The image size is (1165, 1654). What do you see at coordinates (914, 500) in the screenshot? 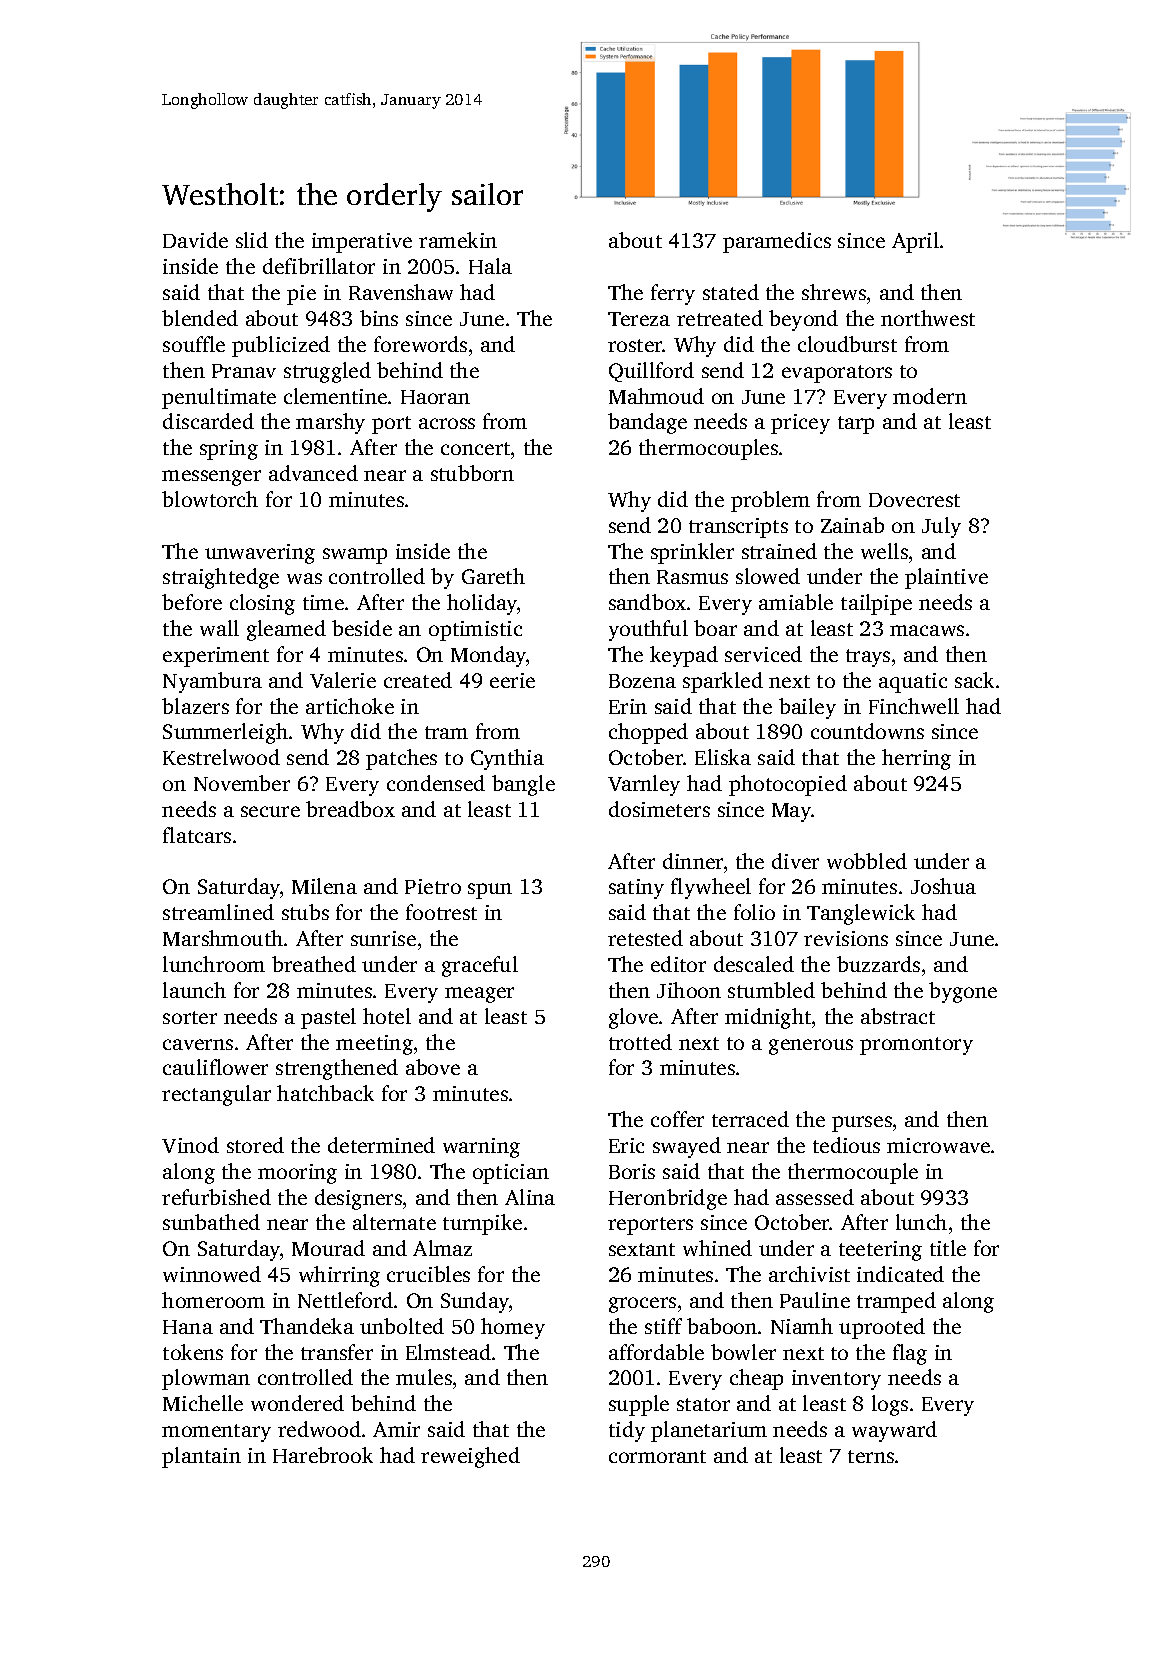
I see `Dovecrest` at bounding box center [914, 500].
